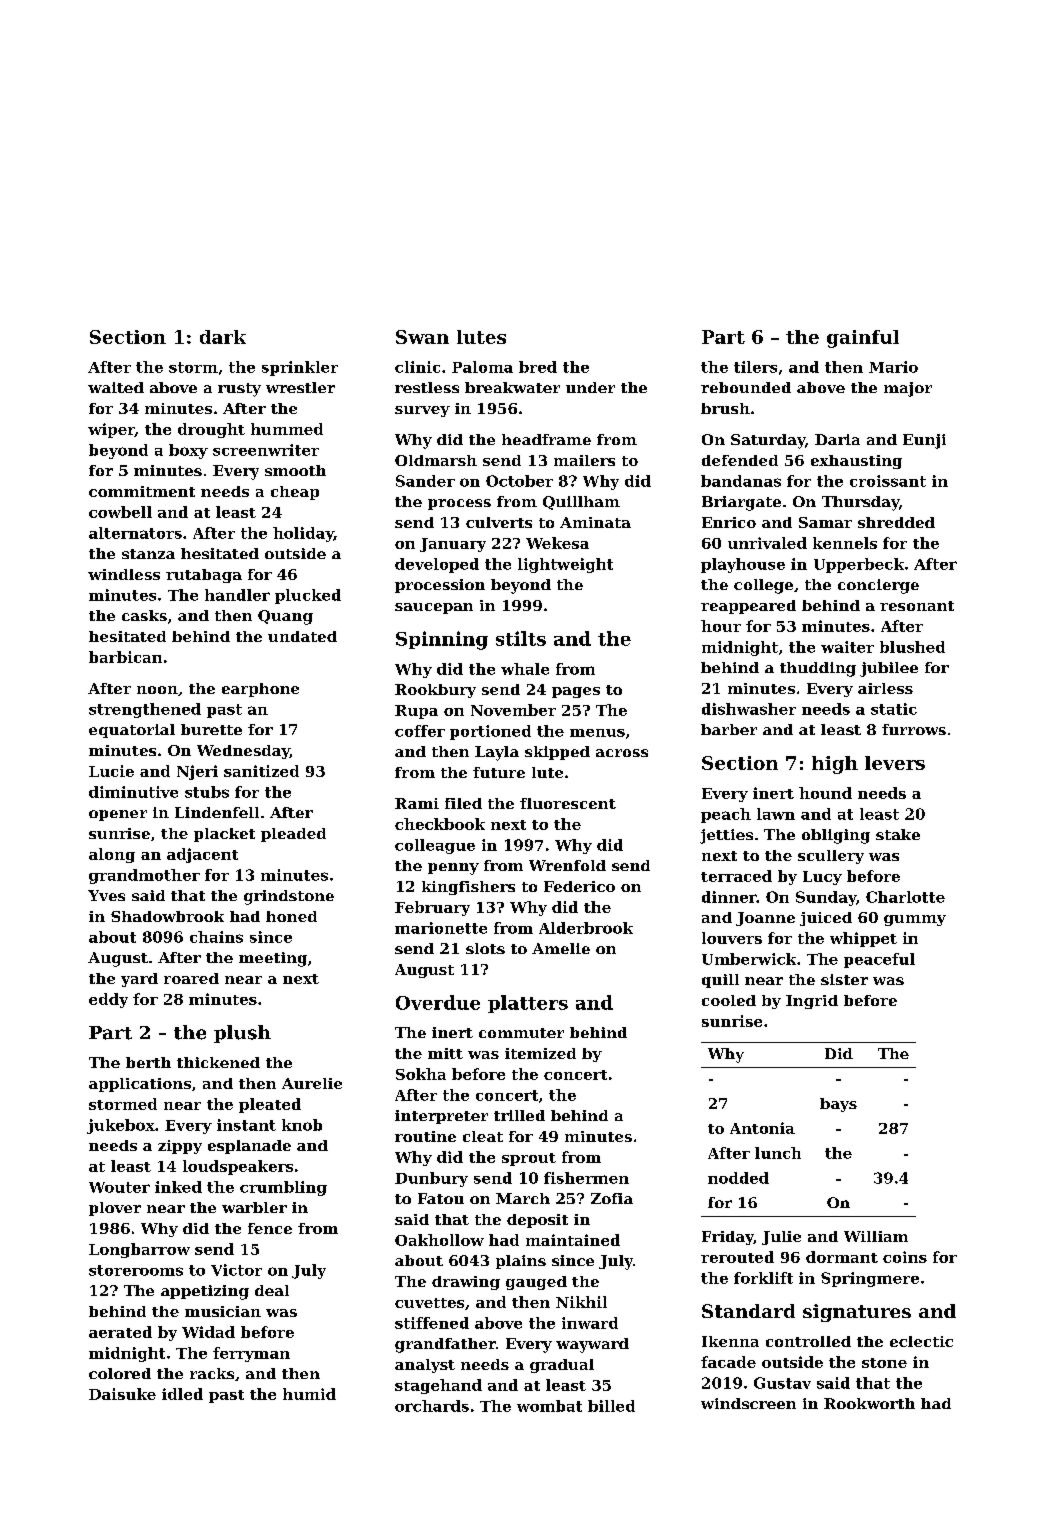 Image resolution: width=1046 pixels, height=1514 pixels. What do you see at coordinates (499, 522) in the screenshot?
I see `culverts` at bounding box center [499, 522].
